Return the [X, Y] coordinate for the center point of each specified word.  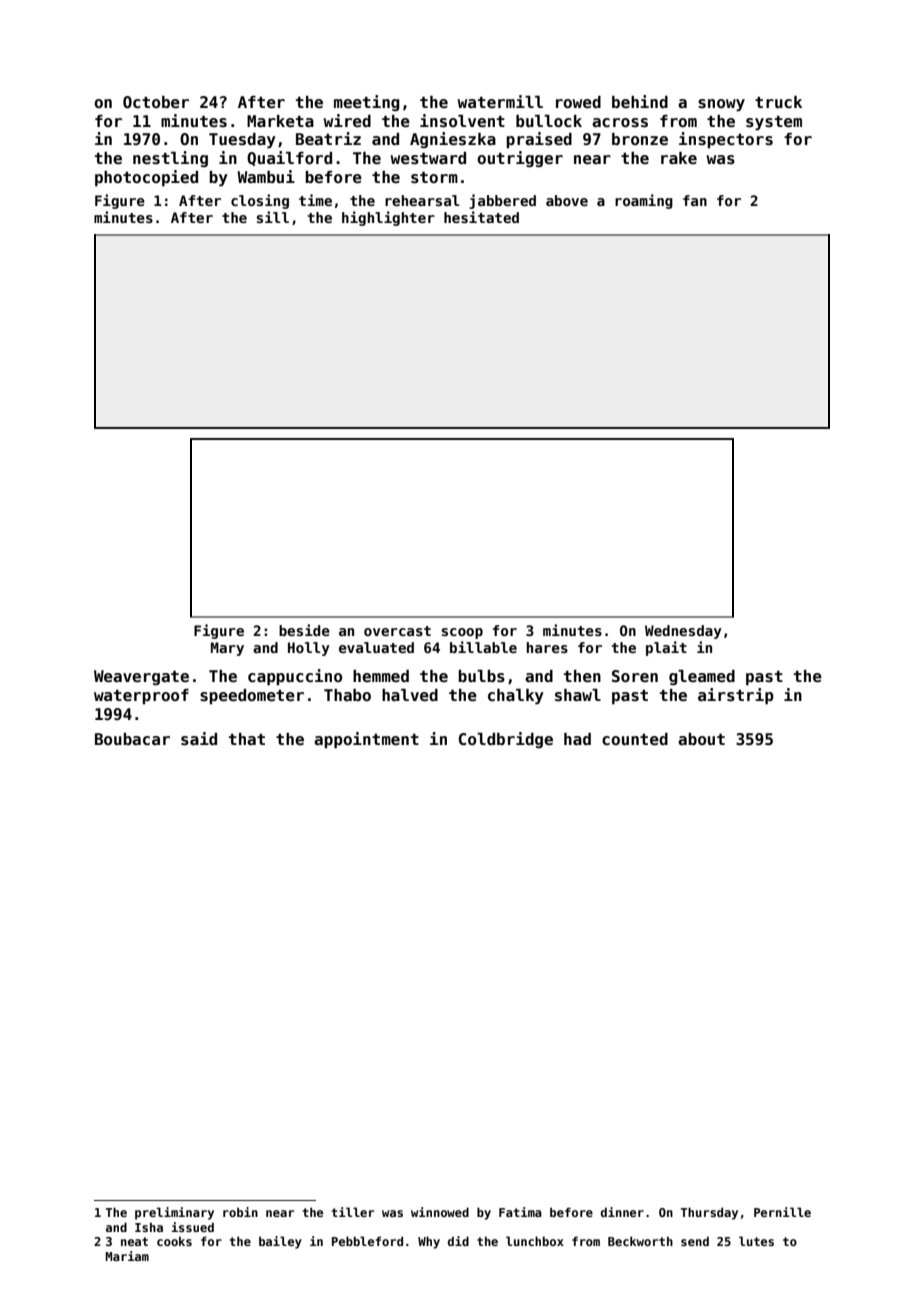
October [156, 102]
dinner [622, 1212]
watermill [500, 101]
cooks [174, 1241]
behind [640, 101]
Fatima [520, 1212]
